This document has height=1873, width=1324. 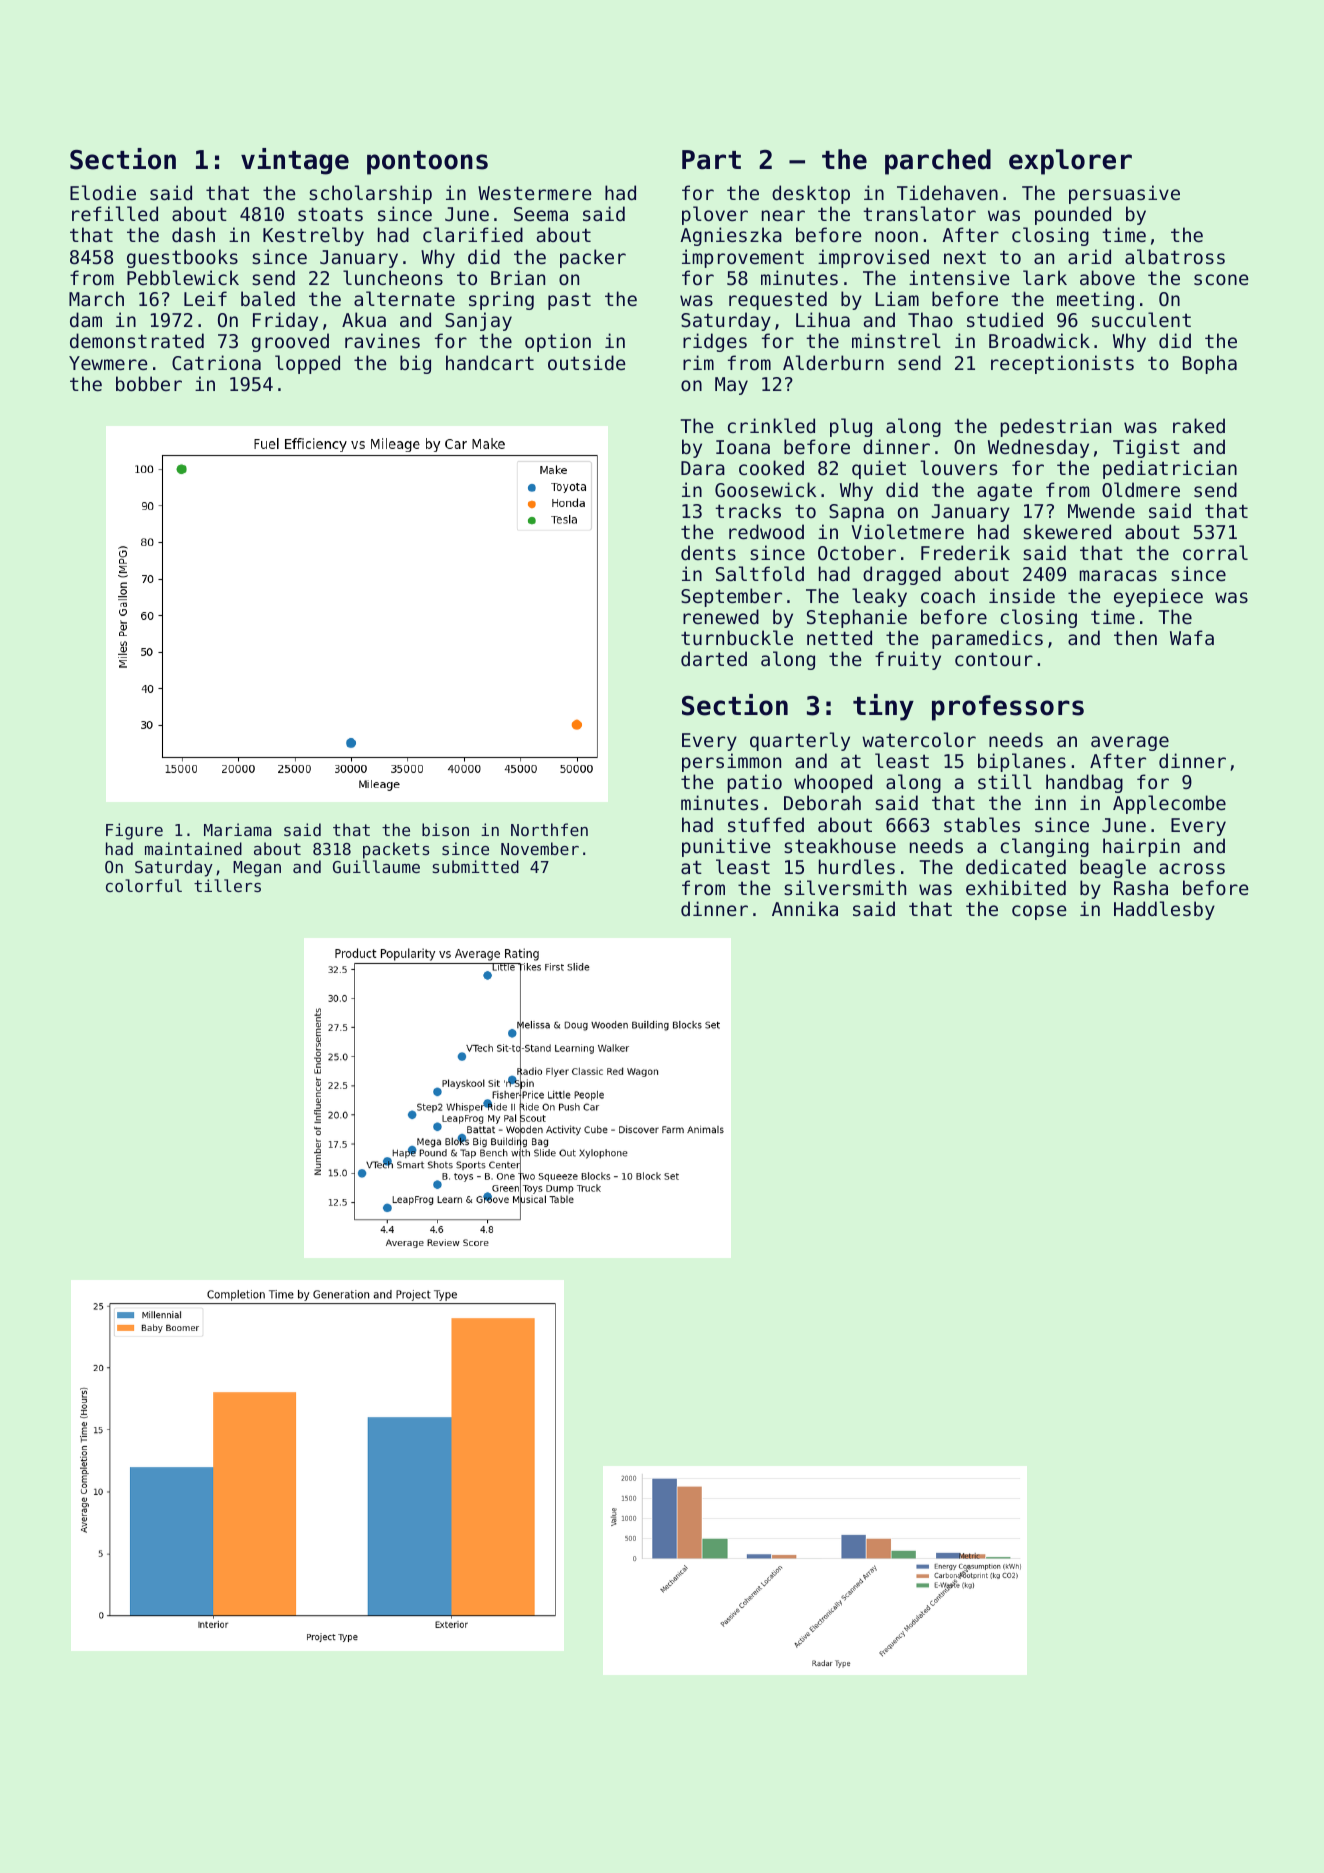 What do you see at coordinates (307, 364) in the document?
I see `lopped` at bounding box center [307, 364].
